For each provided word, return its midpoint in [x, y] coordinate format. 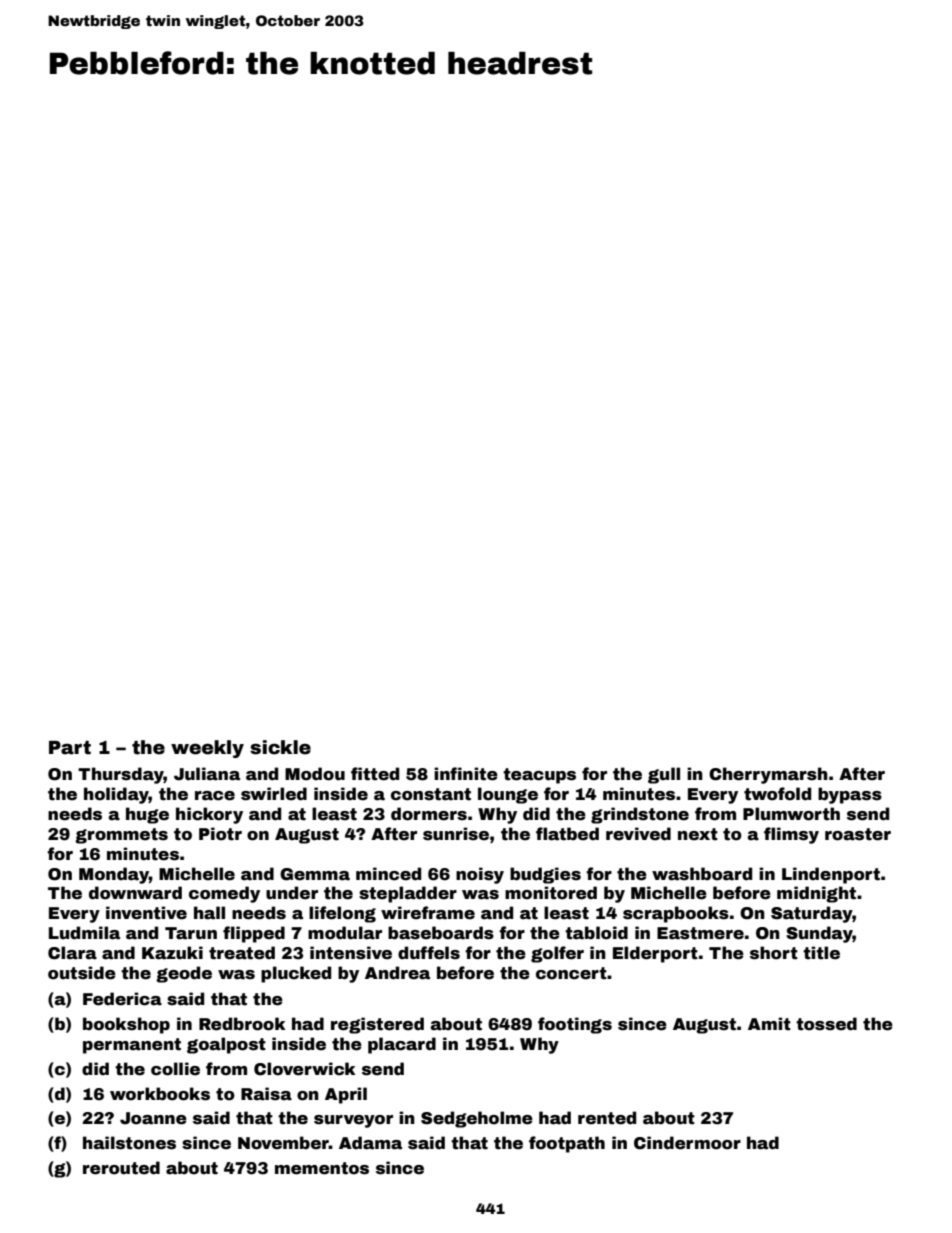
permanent [132, 1046]
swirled [274, 794]
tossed [826, 1024]
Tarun [191, 933]
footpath [567, 1144]
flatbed [567, 834]
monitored [551, 893]
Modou [315, 774]
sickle [280, 747]
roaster [858, 834]
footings [575, 1025]
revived [638, 834]
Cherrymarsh [768, 775]
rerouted [121, 1168]
